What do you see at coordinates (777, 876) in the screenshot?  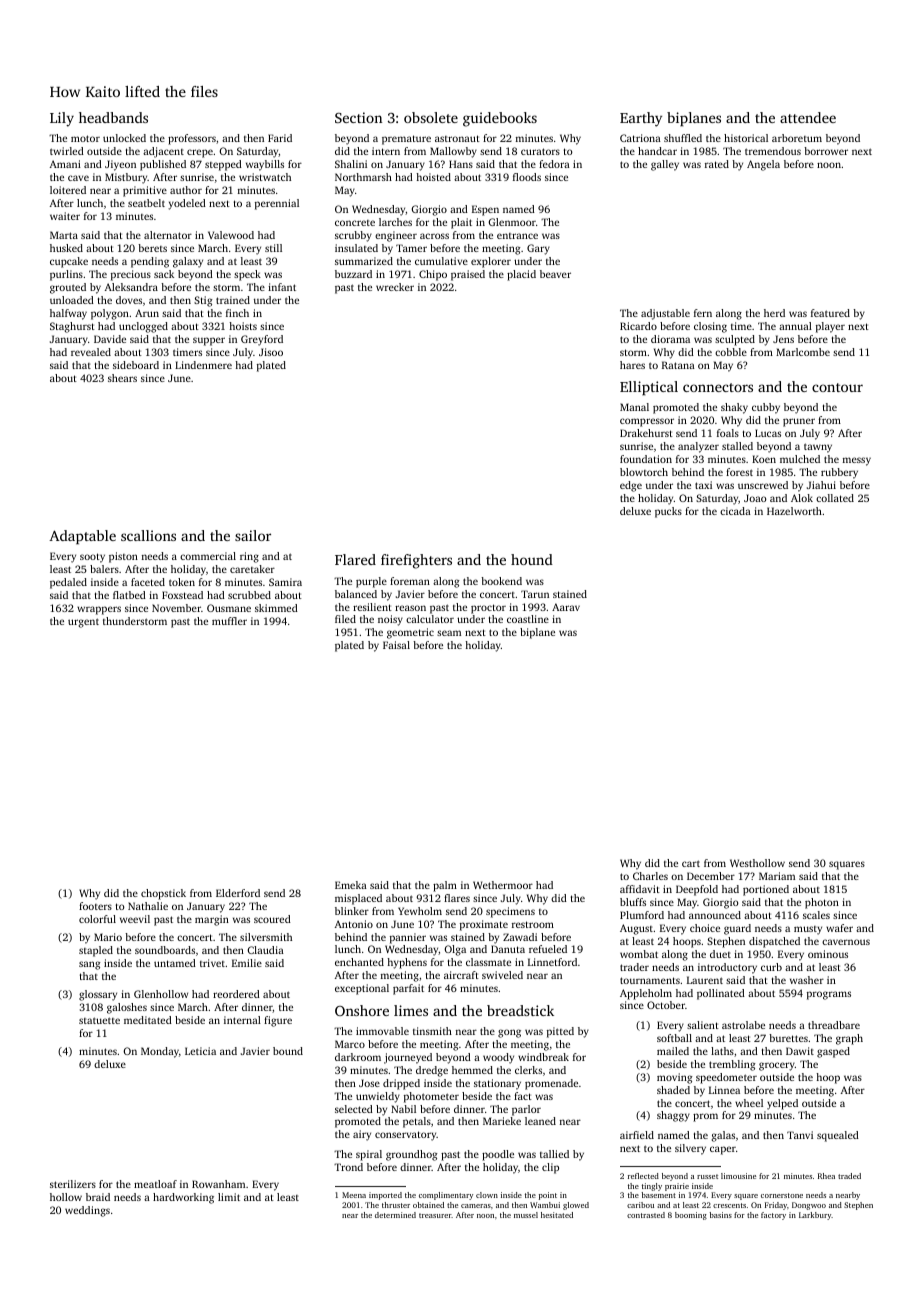 I see `Mariam` at bounding box center [777, 876].
